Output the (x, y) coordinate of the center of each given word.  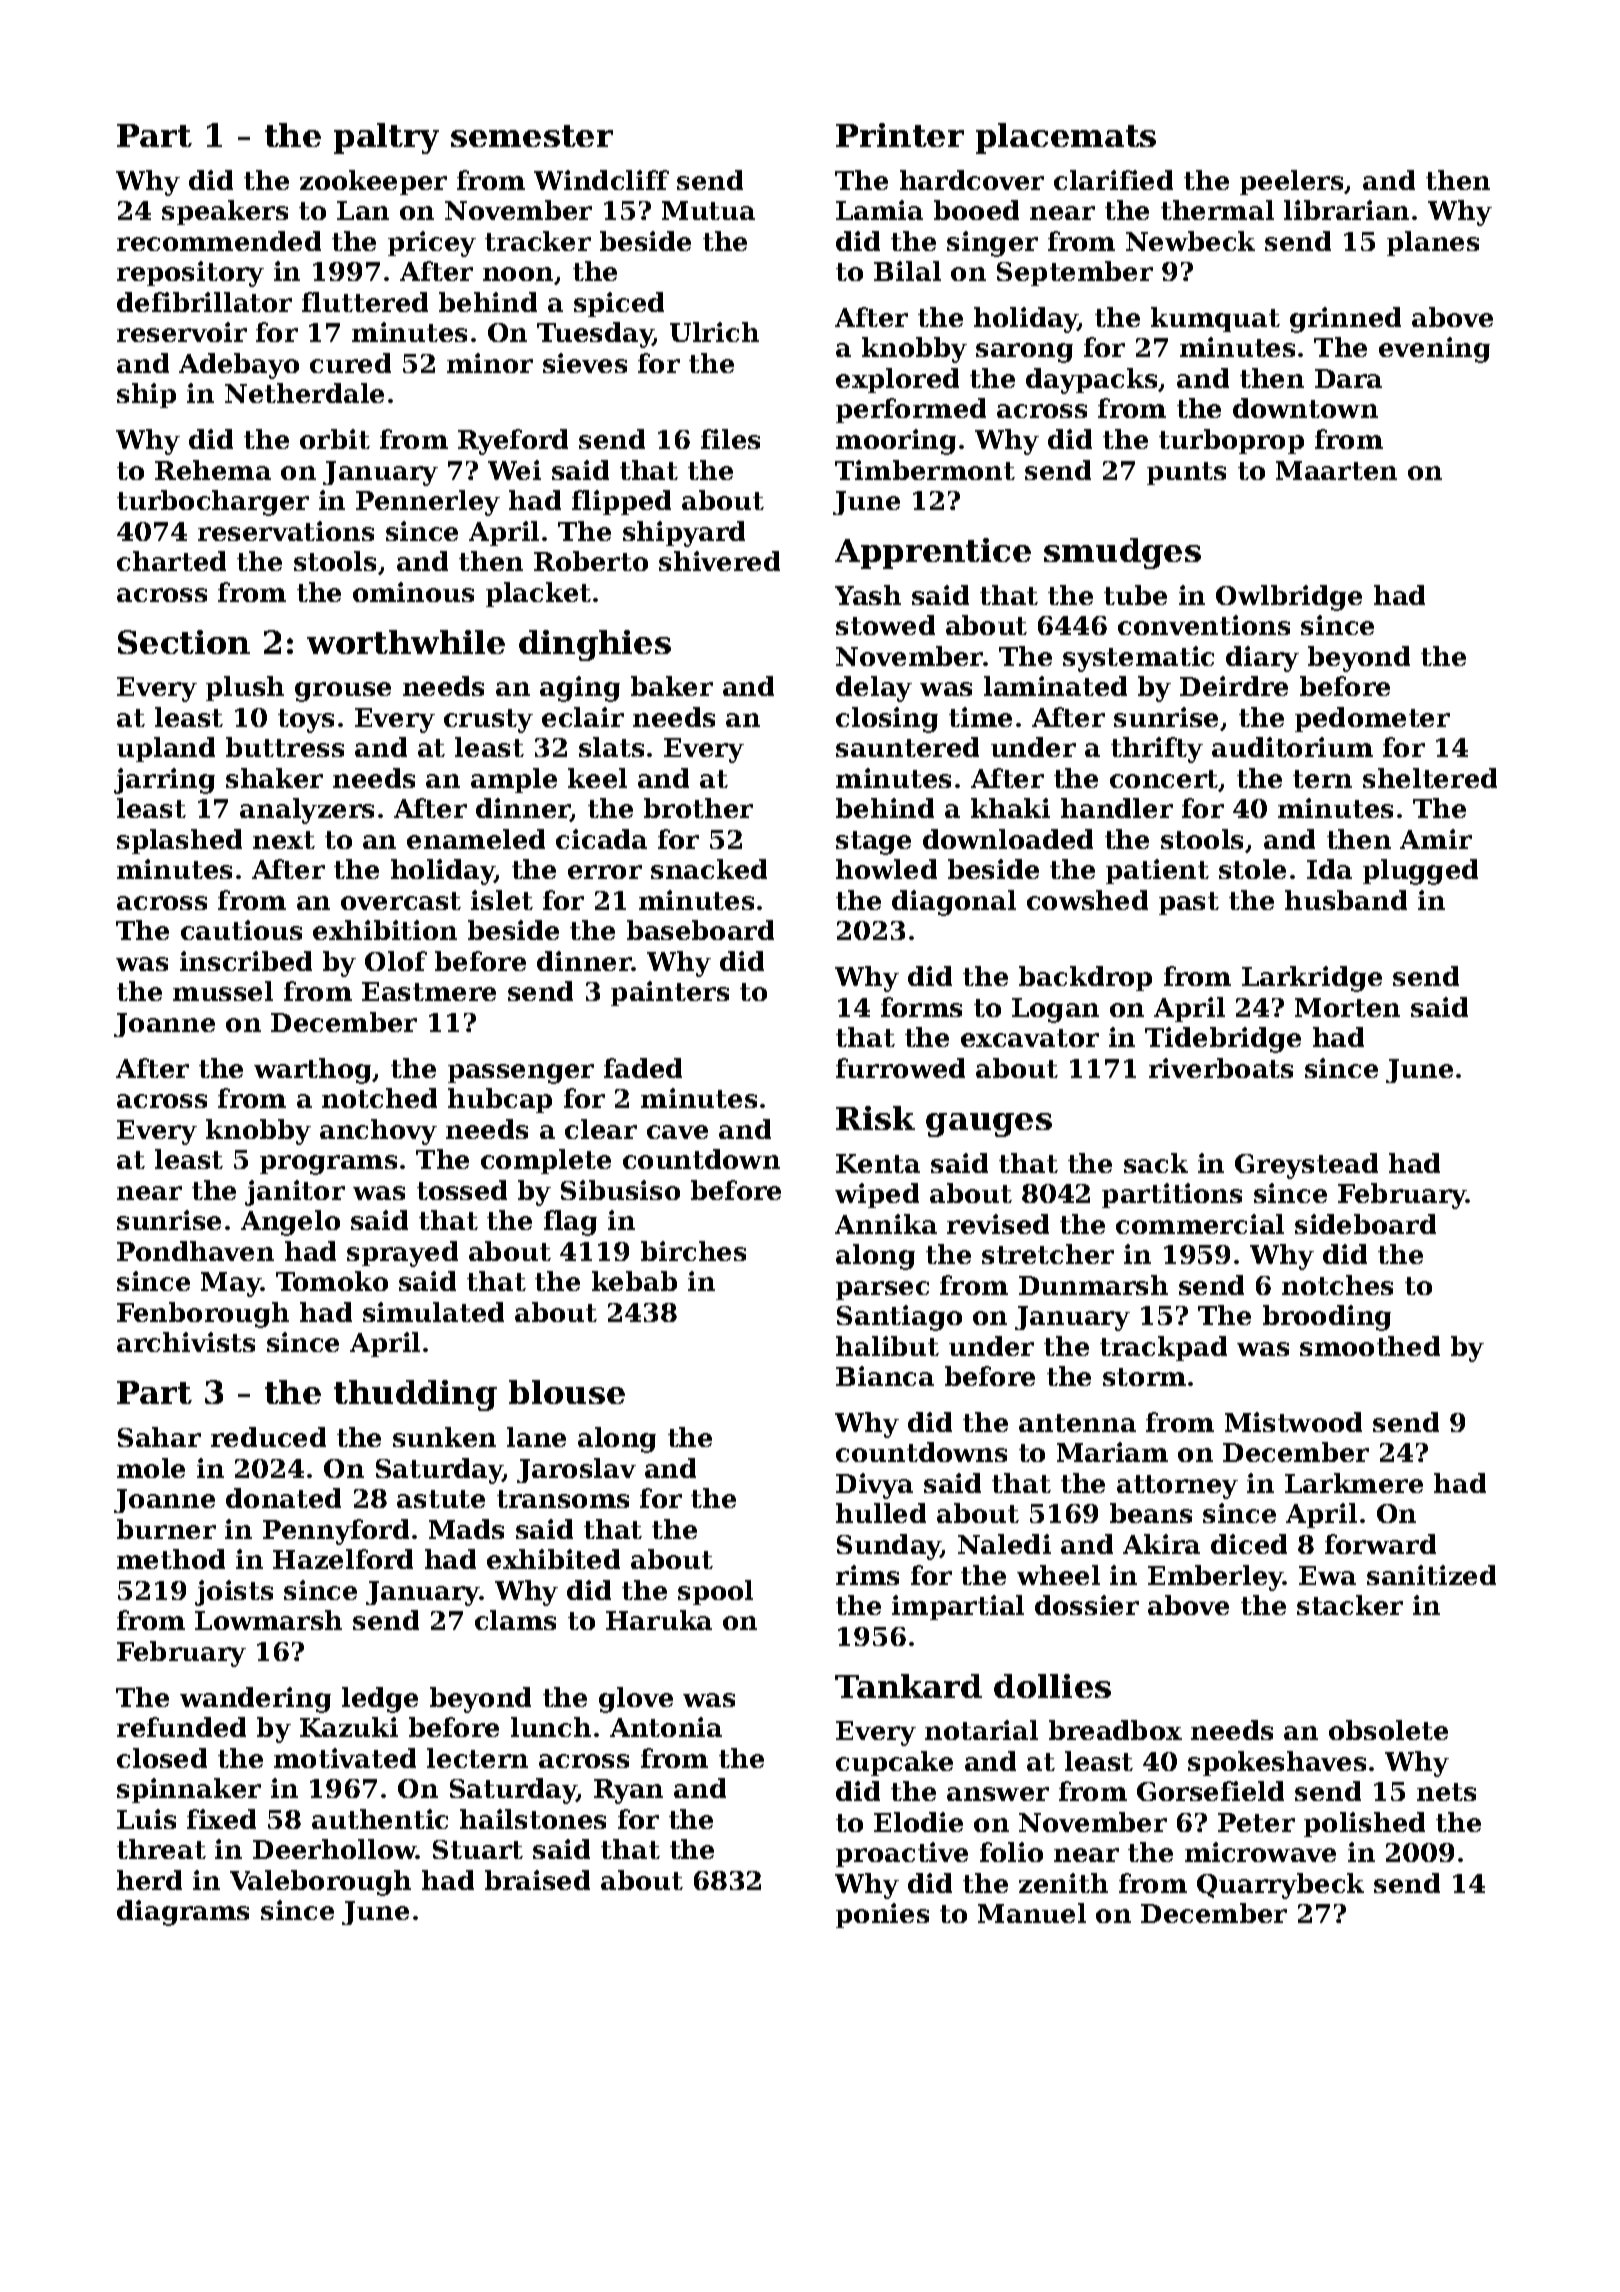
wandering (255, 1700)
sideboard (1365, 1224)
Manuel (1032, 1913)
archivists (186, 1342)
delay (874, 689)
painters (670, 993)
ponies (882, 1915)
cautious (241, 930)
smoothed (1370, 1346)
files (730, 439)
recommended (219, 241)
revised (998, 1224)
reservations (286, 531)
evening (1434, 350)
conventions (1204, 625)
